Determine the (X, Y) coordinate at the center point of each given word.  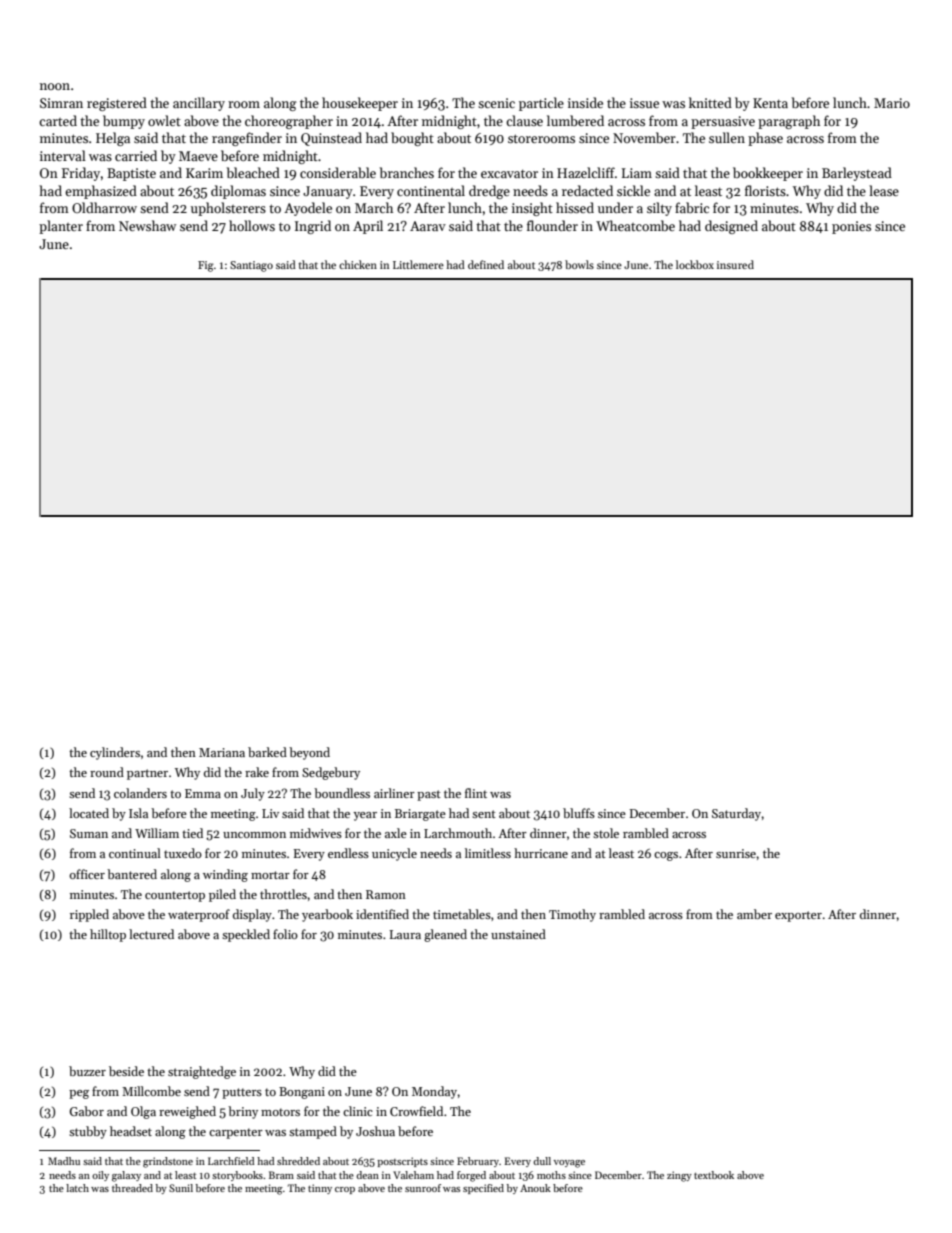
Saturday (737, 814)
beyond (309, 753)
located (89, 813)
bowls (579, 264)
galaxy (126, 1176)
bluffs (579, 813)
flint (476, 793)
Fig (206, 266)
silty (659, 209)
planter (61, 227)
